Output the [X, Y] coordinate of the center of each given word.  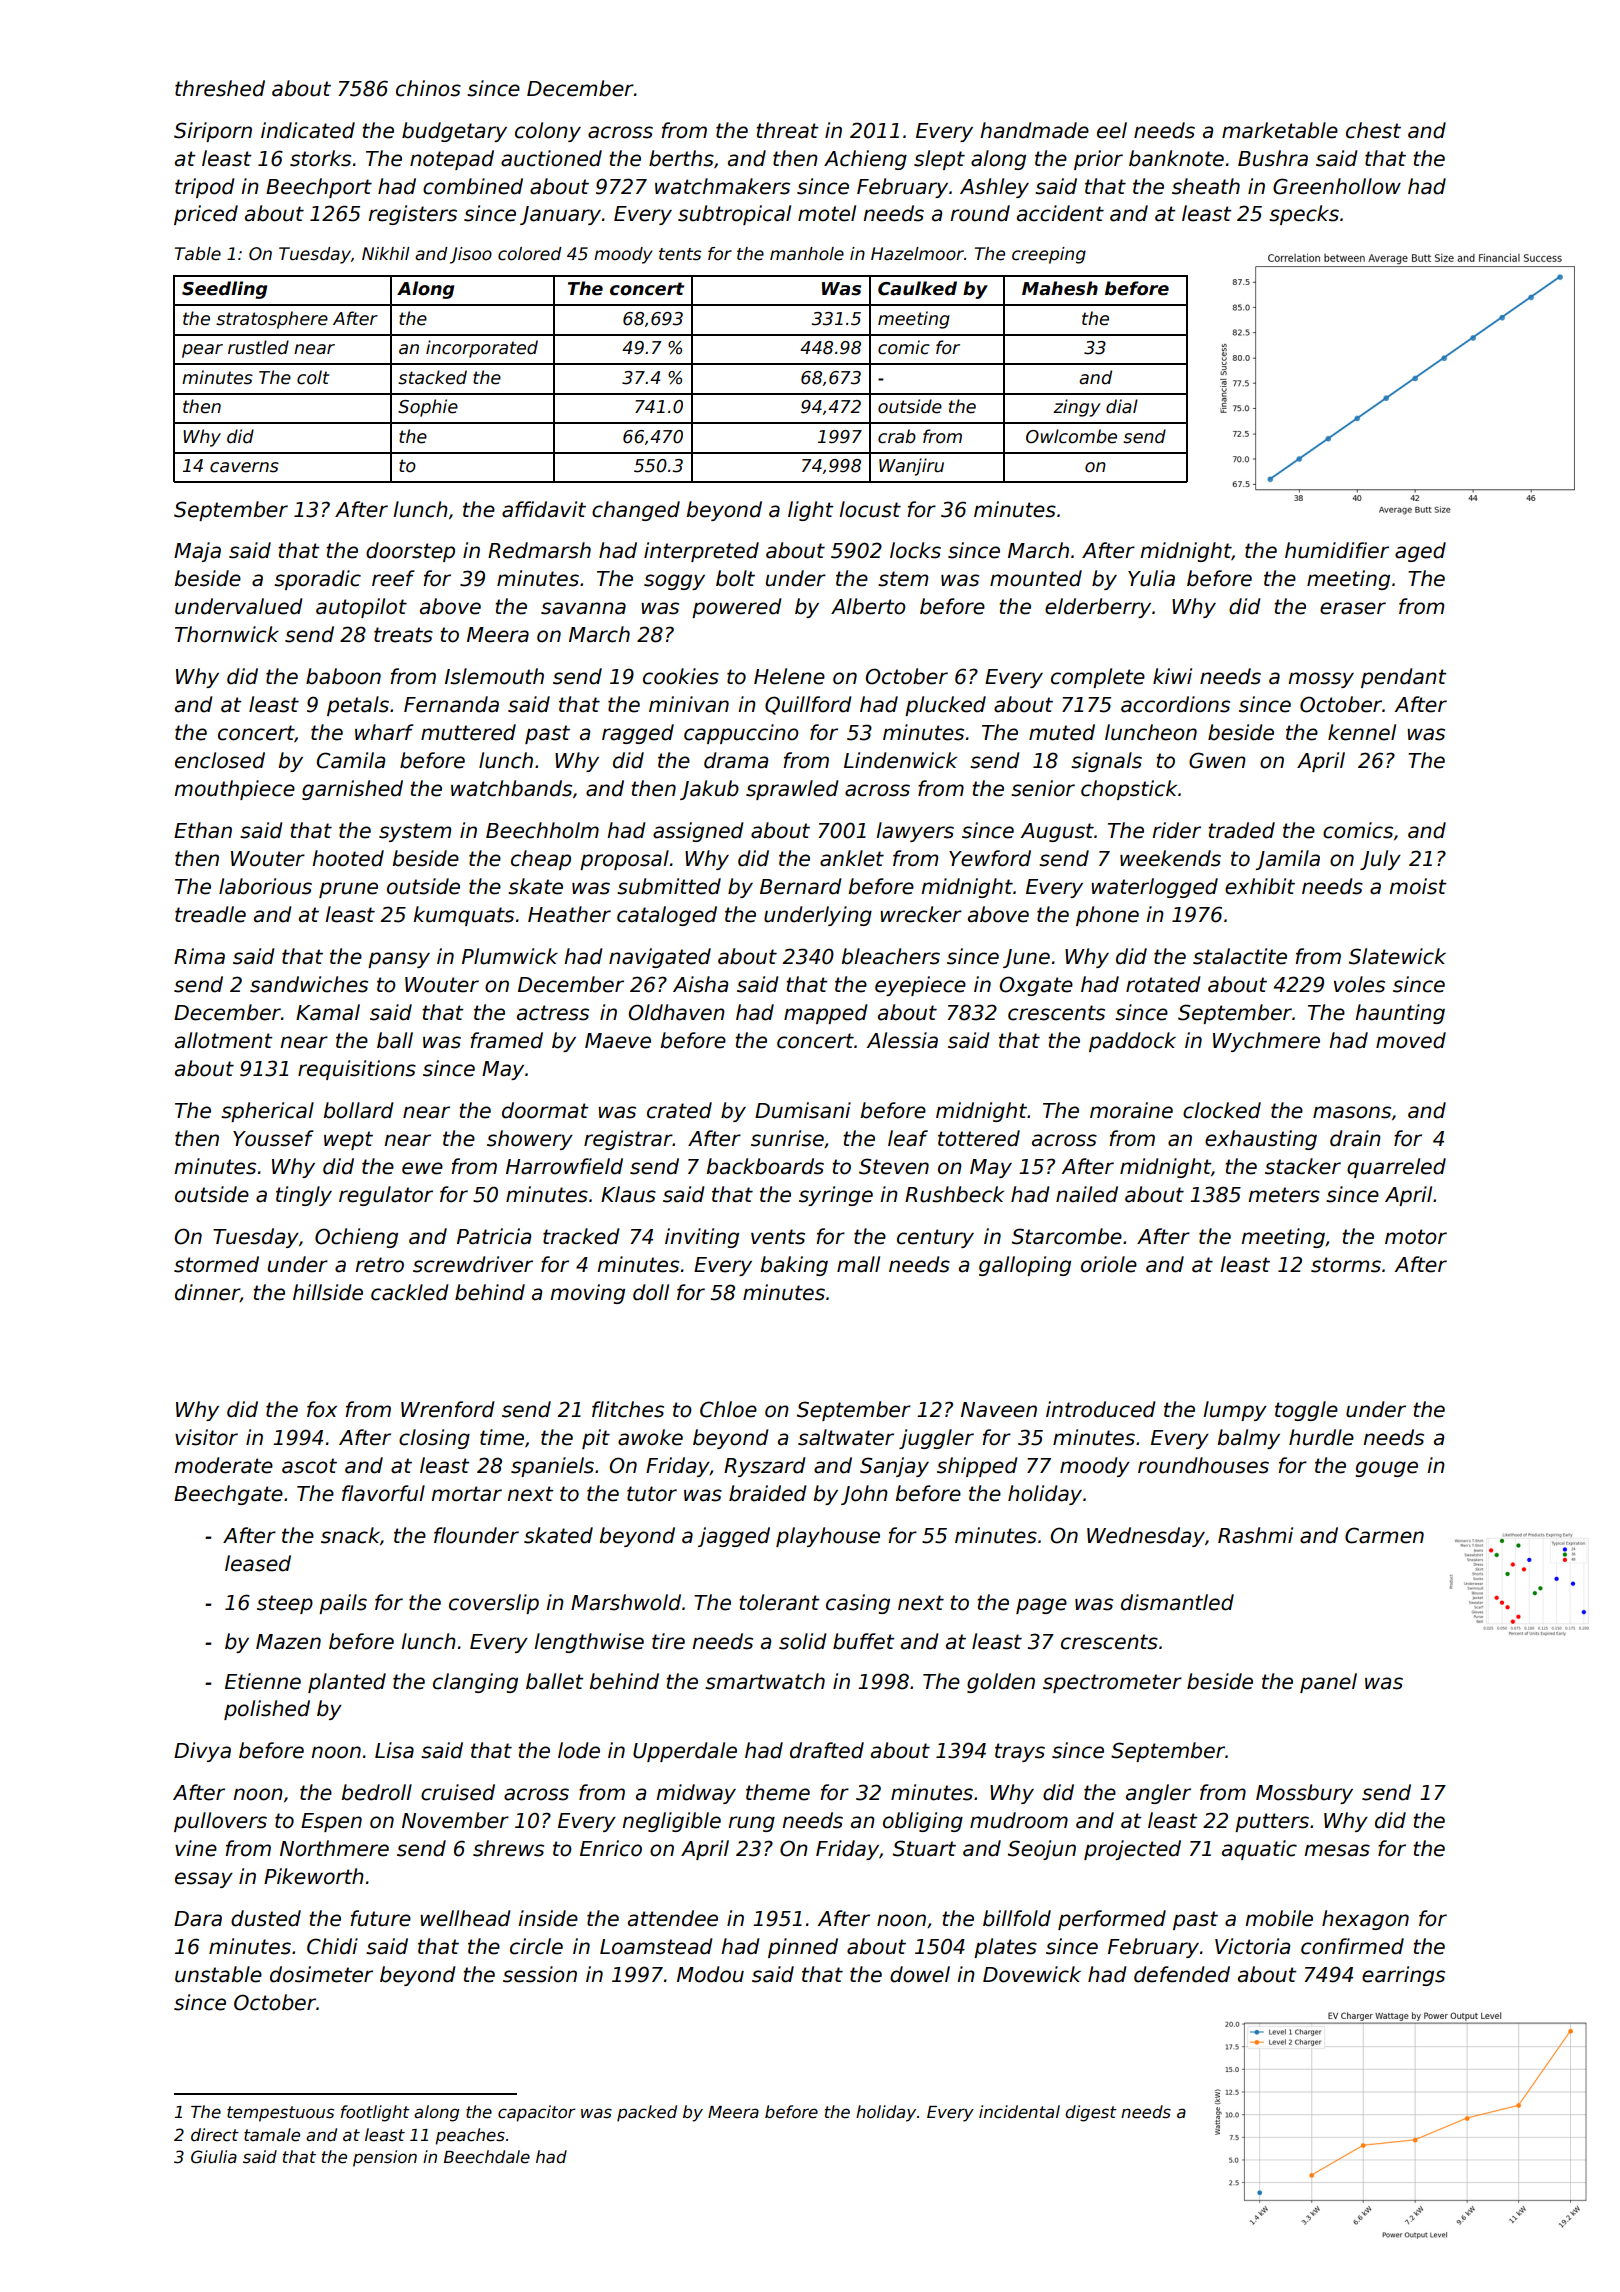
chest [1373, 130]
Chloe [728, 1409]
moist [1418, 886]
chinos [428, 88]
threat [787, 130]
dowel [920, 1974]
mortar [466, 1494]
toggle [1306, 1411]
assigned [698, 832]
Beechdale [487, 2157]
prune [348, 890]
